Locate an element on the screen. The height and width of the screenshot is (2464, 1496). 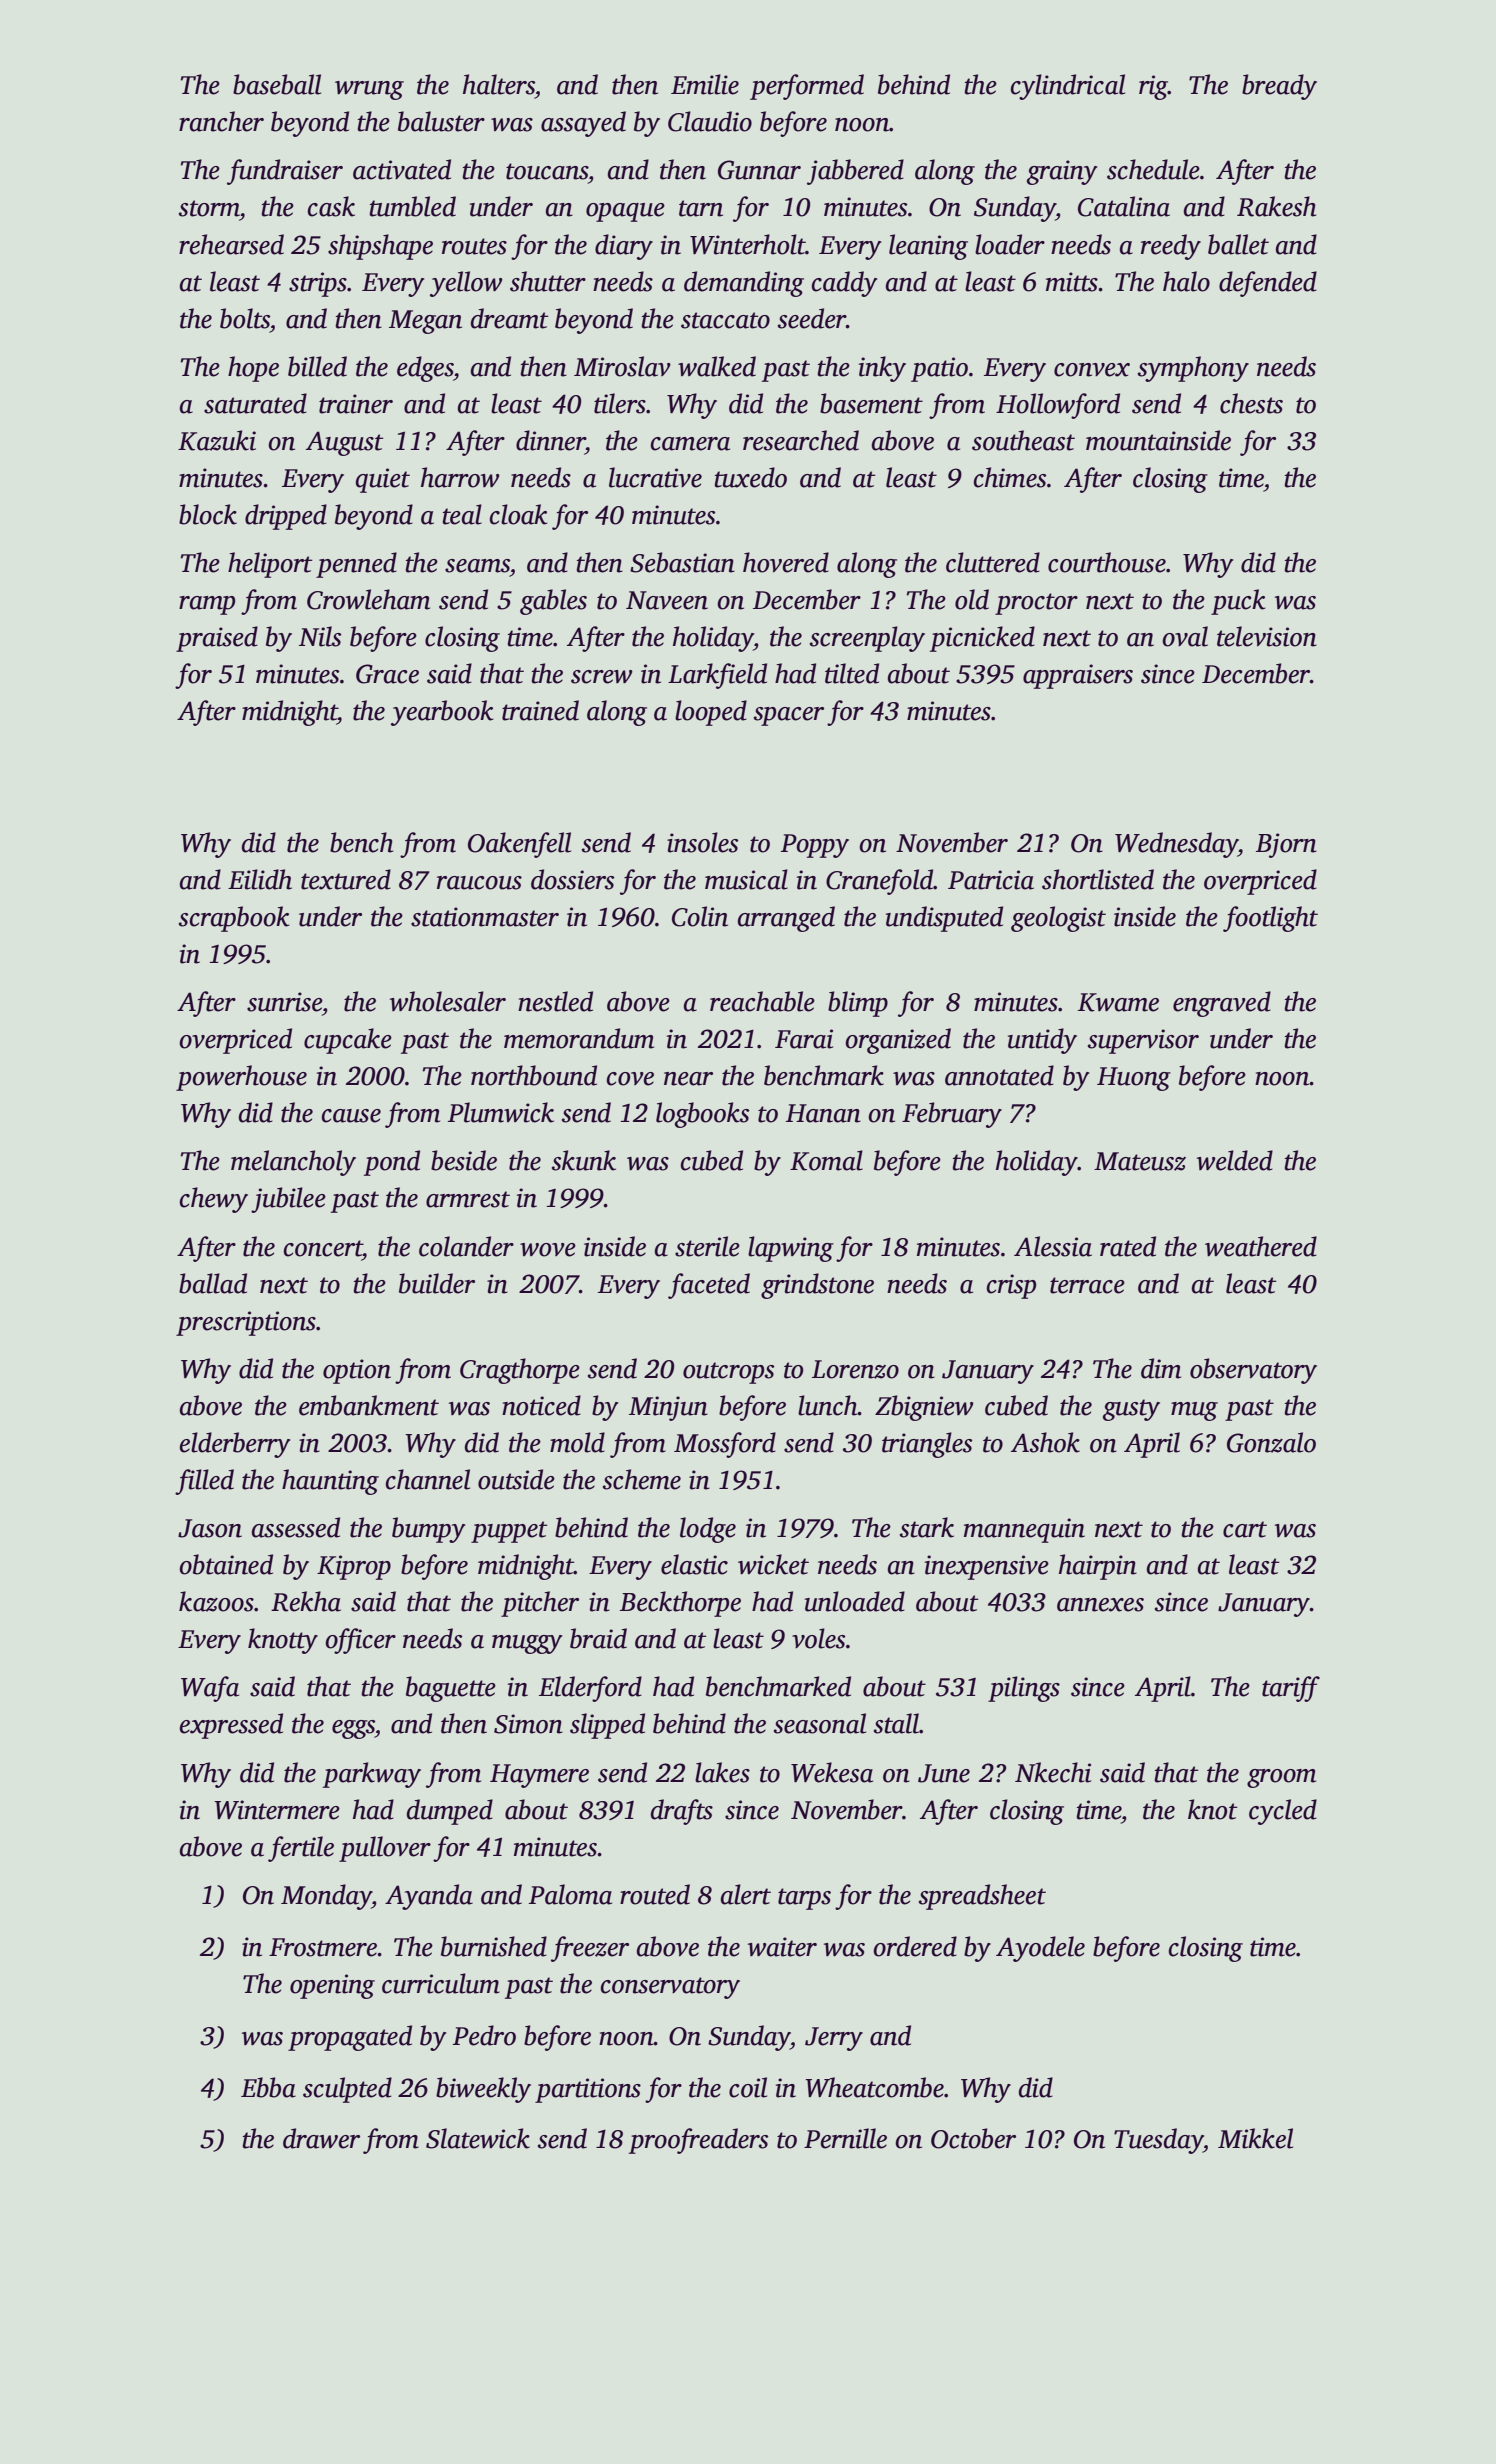
ballet is located at coordinates (1238, 244).
